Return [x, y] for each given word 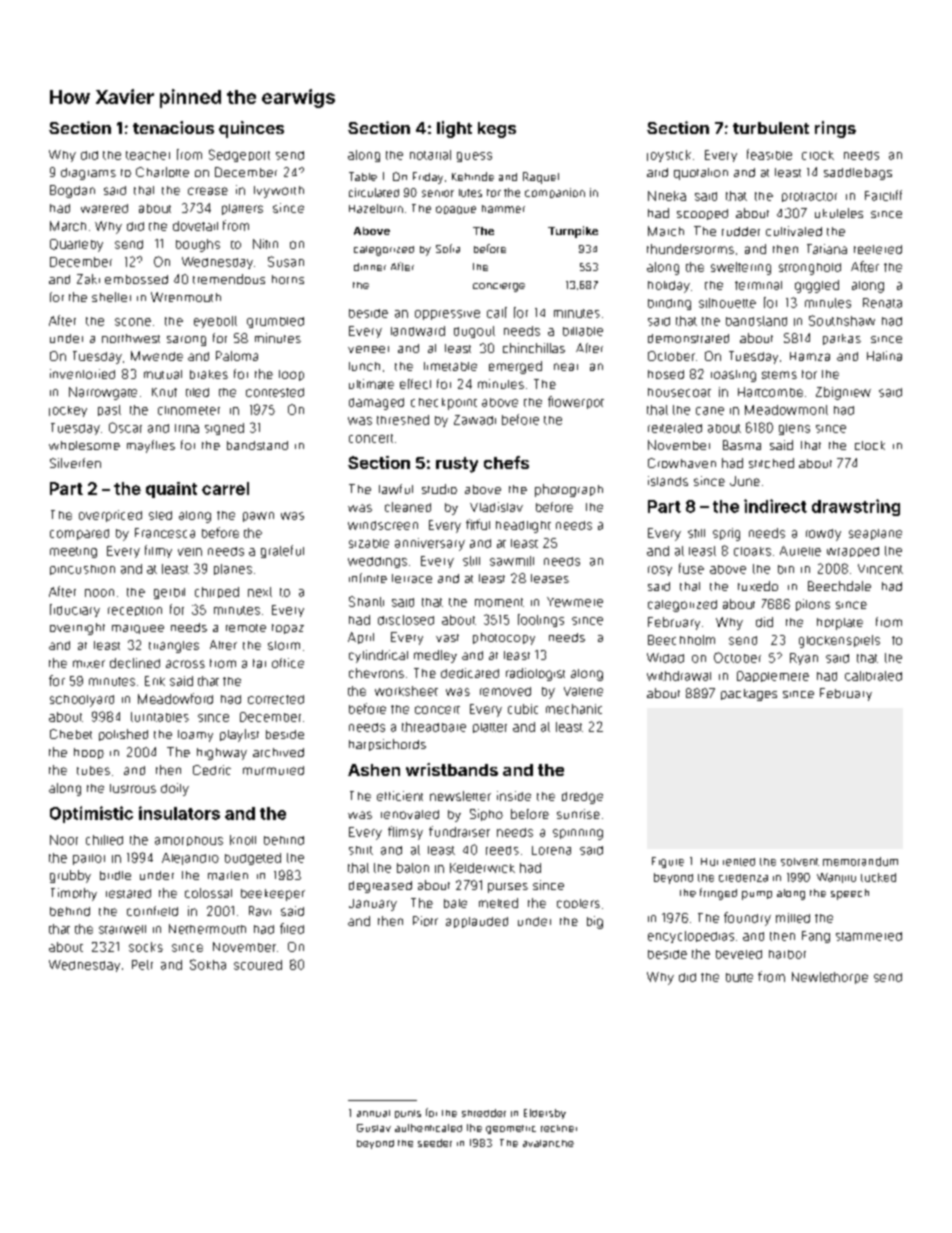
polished [123, 735]
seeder [435, 1143]
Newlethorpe [830, 978]
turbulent [771, 128]
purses [508, 888]
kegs [497, 130]
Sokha [208, 964]
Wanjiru [836, 878]
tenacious [173, 127]
